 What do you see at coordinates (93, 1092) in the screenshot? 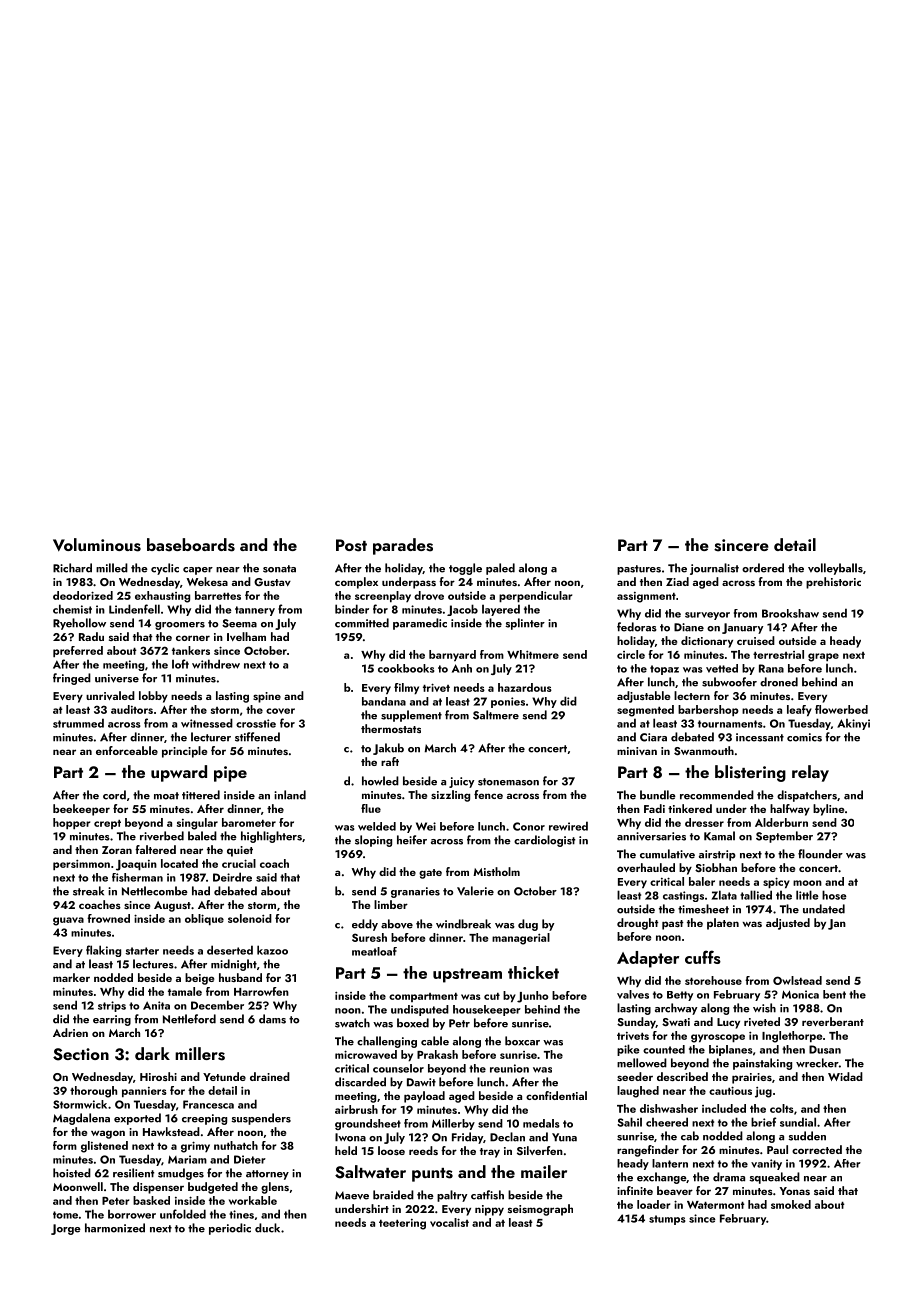
I see `thorough` at bounding box center [93, 1092].
